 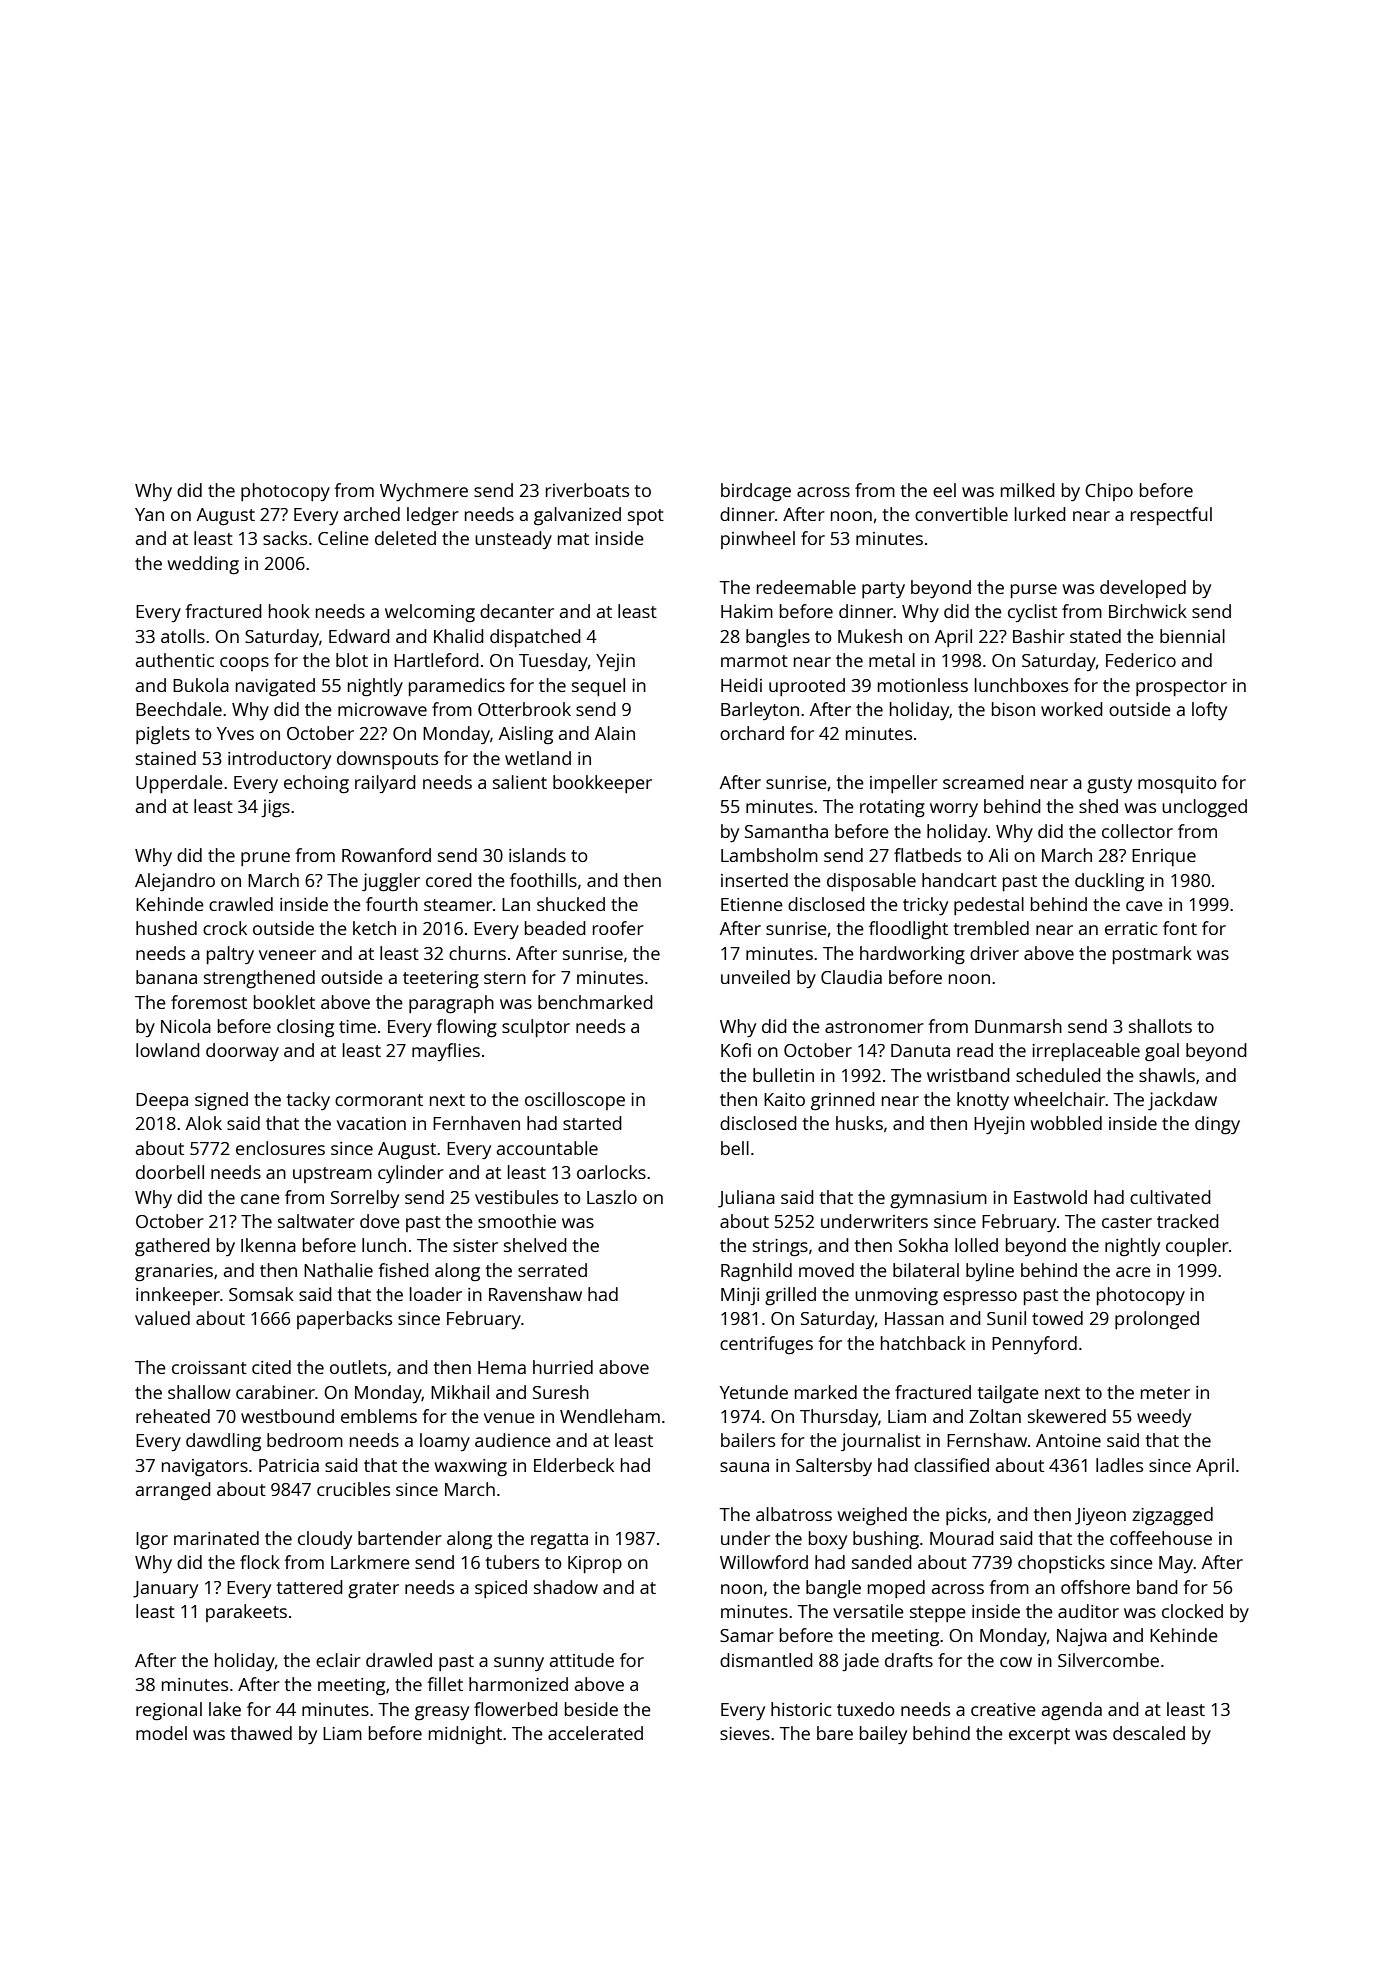 I want to click on dingy, so click(x=1217, y=1125).
